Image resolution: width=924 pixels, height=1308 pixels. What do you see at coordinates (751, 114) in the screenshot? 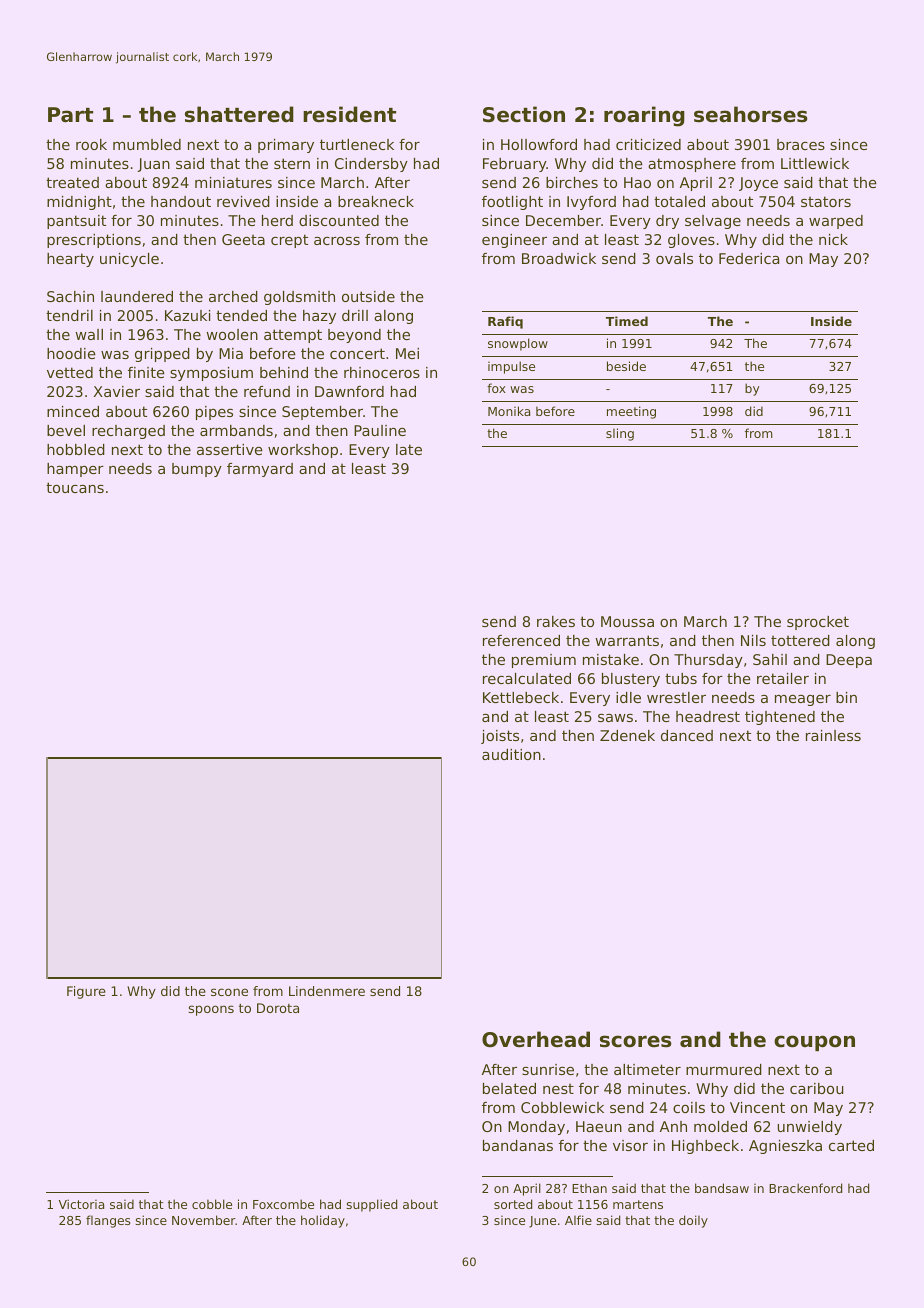
I see `seahorses` at bounding box center [751, 114].
